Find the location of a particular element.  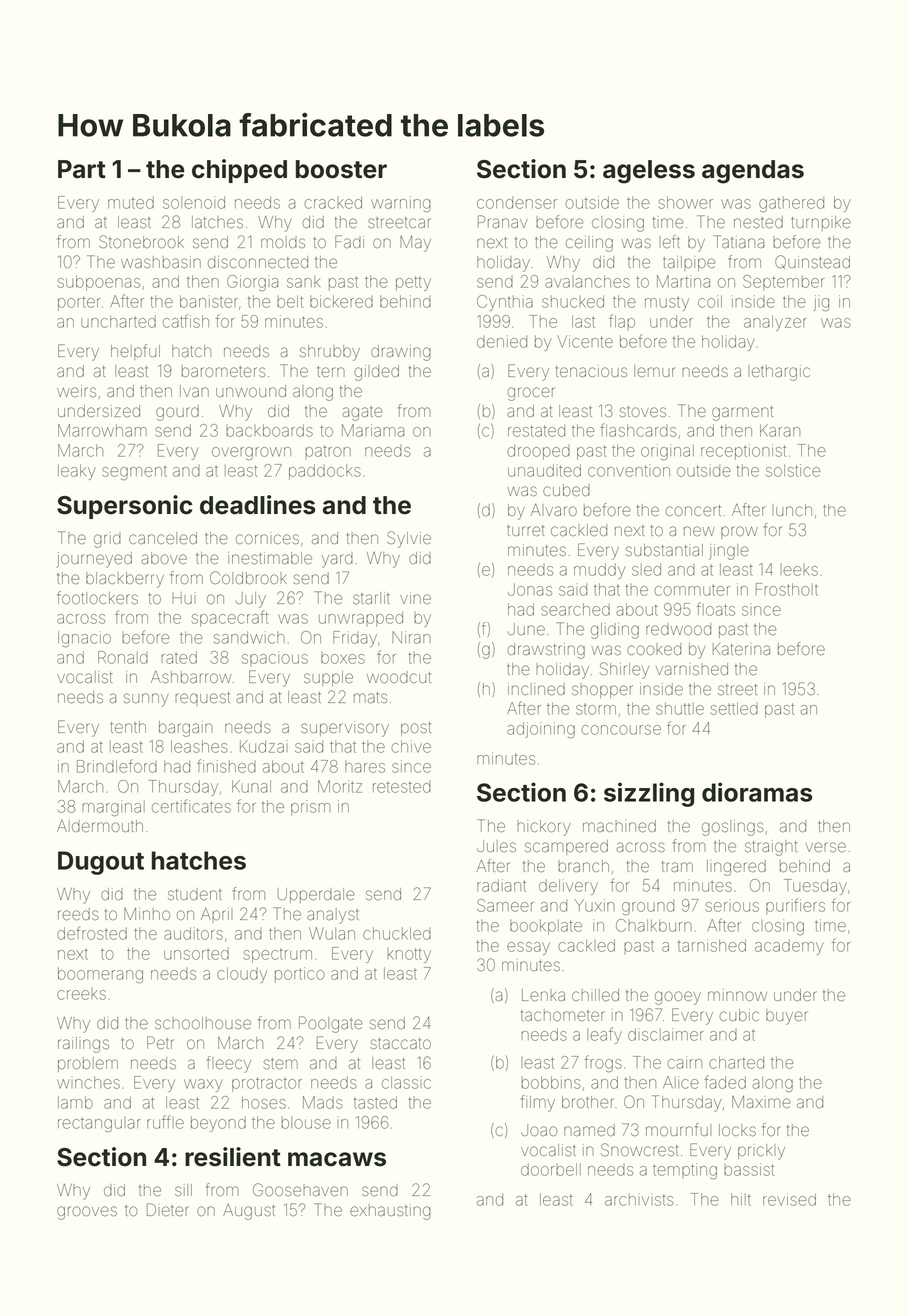

reeds is located at coordinates (78, 914).
